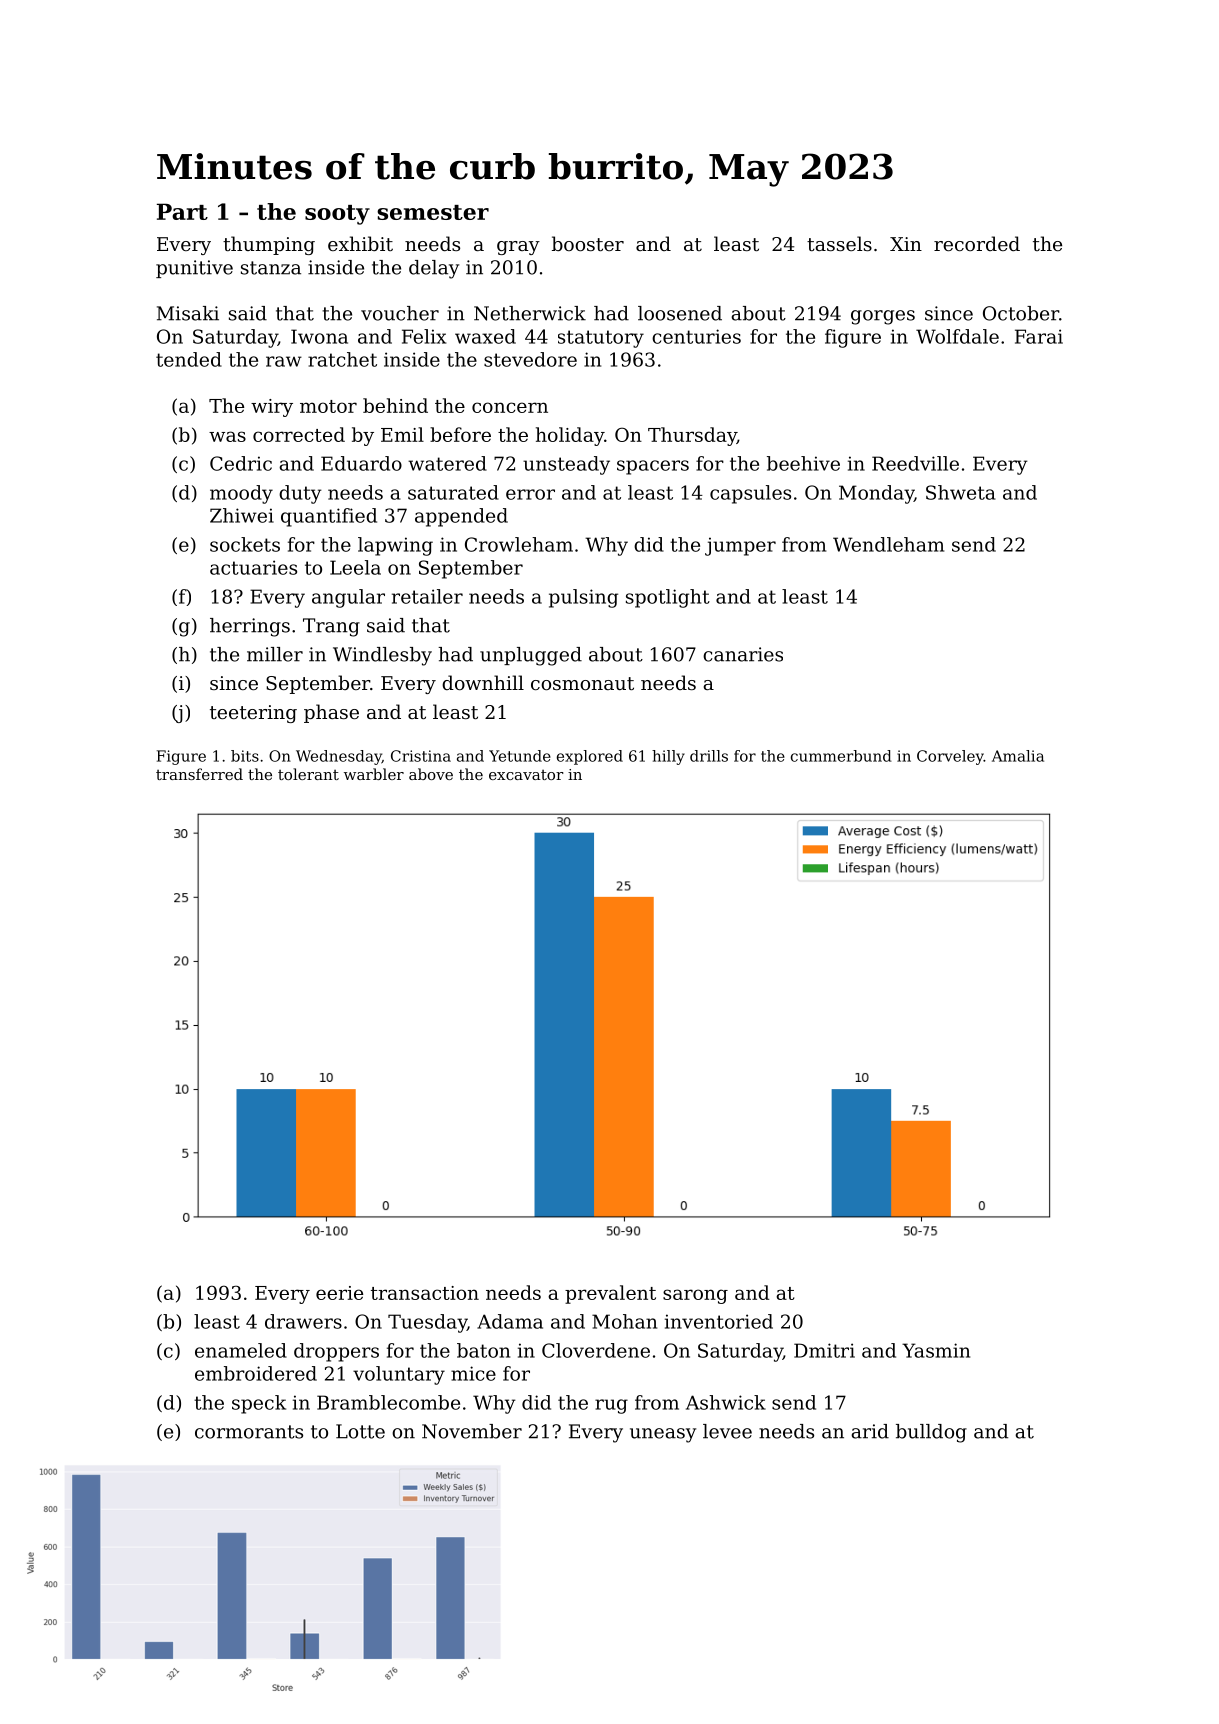  Describe the element at coordinates (727, 1431) in the screenshot. I see `levee` at that location.
